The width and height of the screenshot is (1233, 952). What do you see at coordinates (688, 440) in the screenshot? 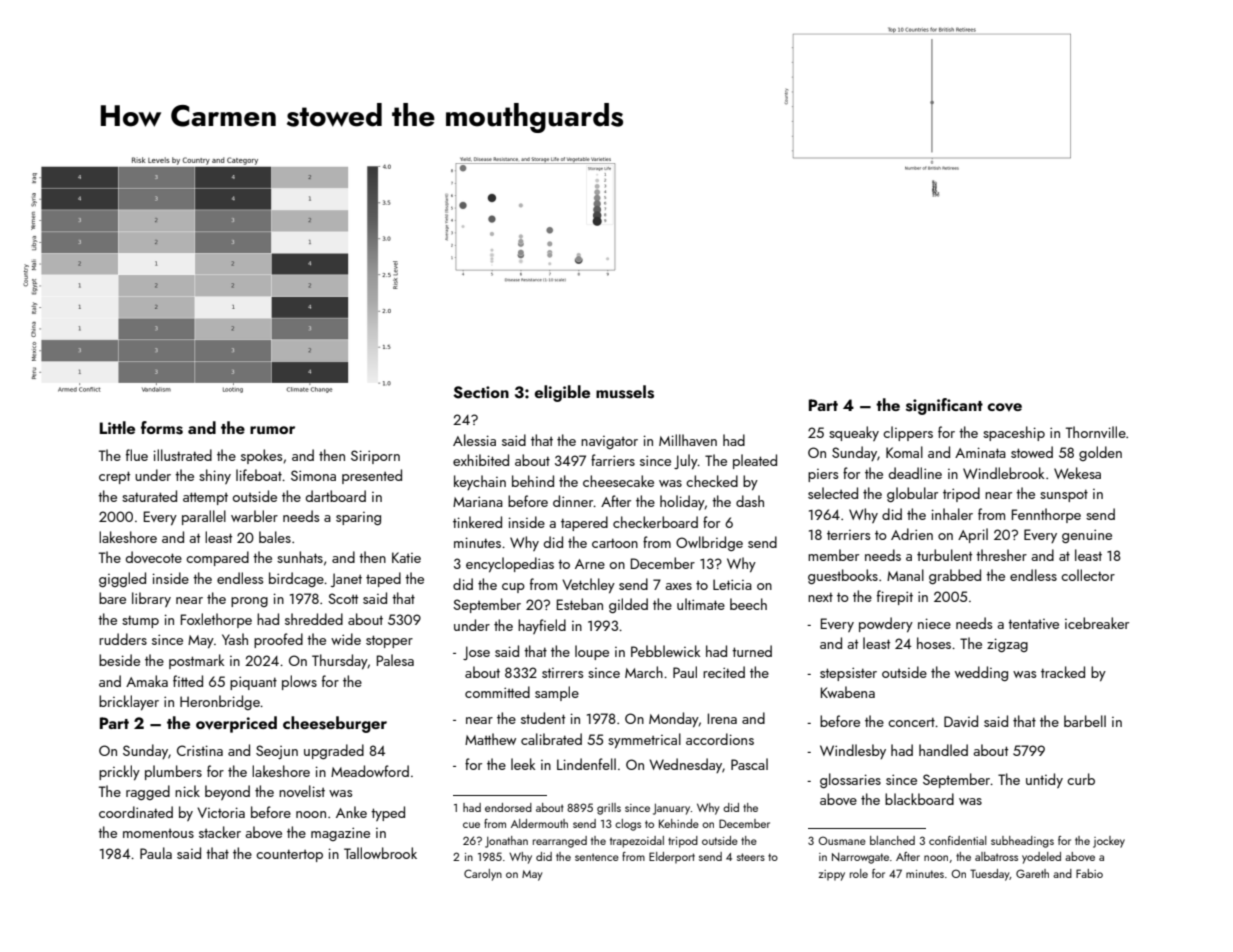
I see `Millhaven` at bounding box center [688, 440].
